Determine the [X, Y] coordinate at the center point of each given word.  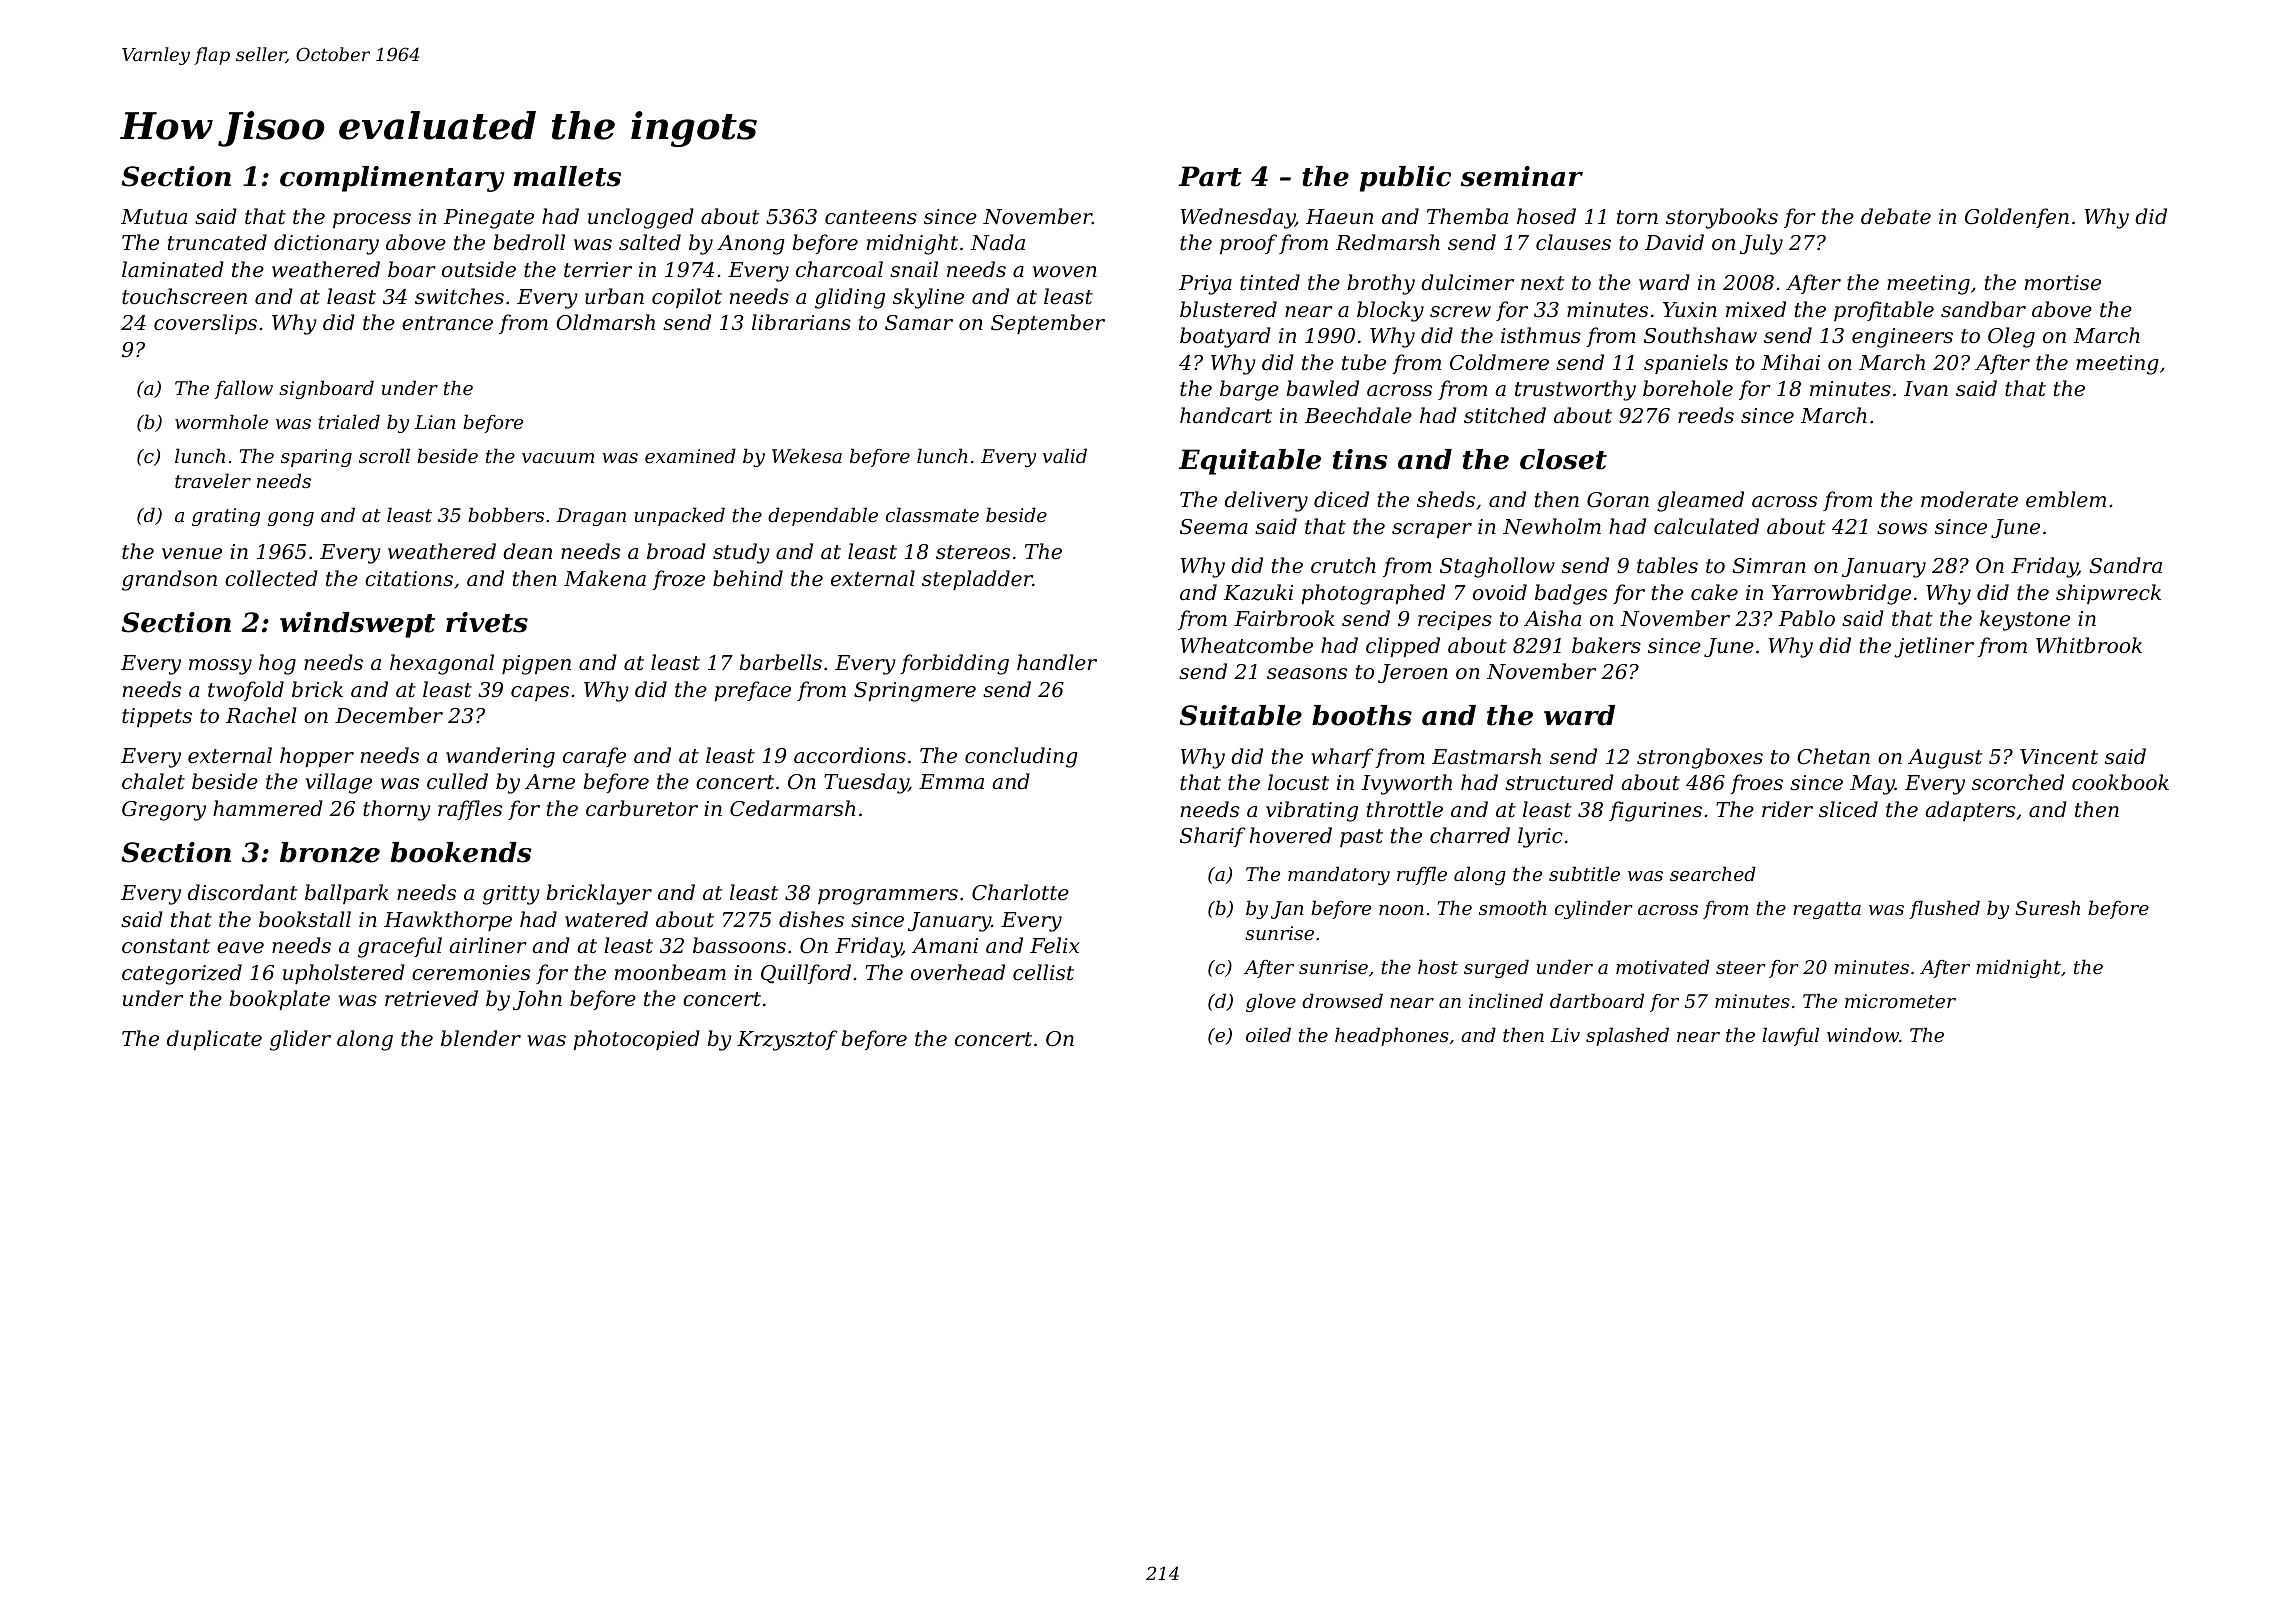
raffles [470, 810]
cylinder [1594, 909]
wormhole [221, 421]
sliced [1848, 809]
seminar [1522, 176]
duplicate [214, 1040]
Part [1210, 176]
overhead [958, 972]
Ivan [1926, 389]
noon [1401, 910]
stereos [973, 552]
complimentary [392, 179]
